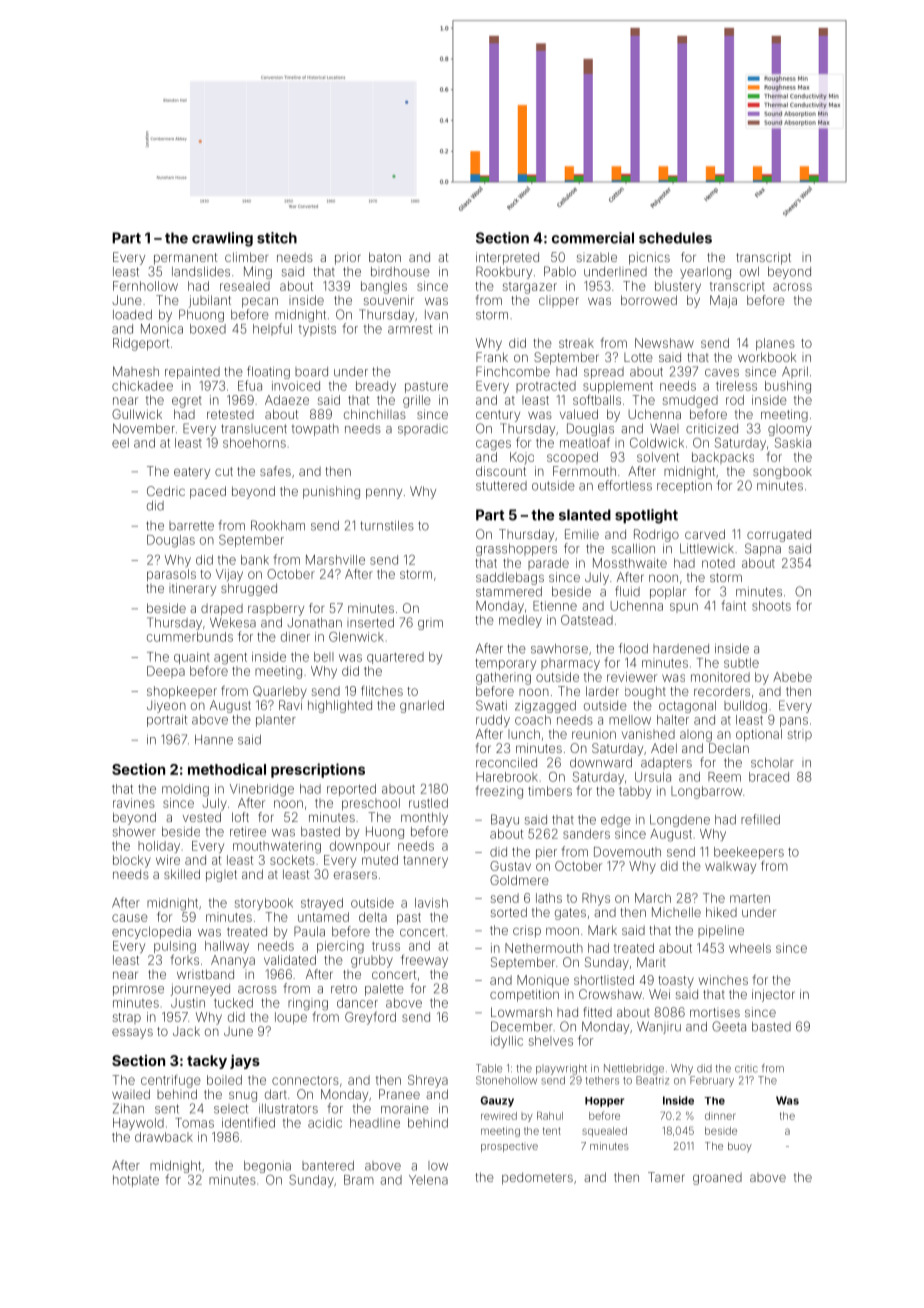  Describe the element at coordinates (545, 707) in the screenshot. I see `zigzagged` at that location.
